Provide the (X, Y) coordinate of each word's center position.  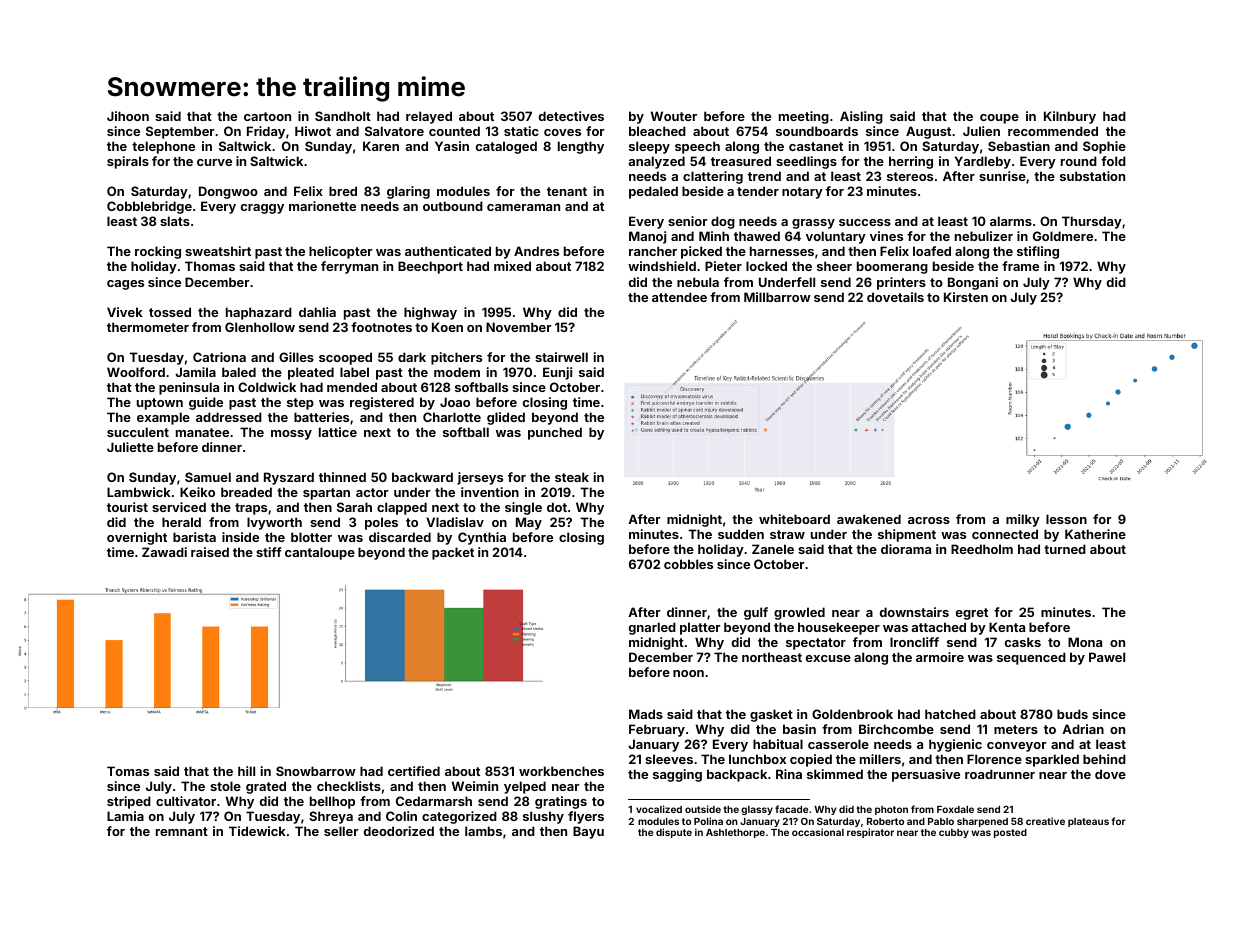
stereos (910, 176)
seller (341, 831)
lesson (1066, 519)
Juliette (130, 447)
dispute (674, 833)
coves (562, 132)
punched (555, 433)
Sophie (1104, 147)
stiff (269, 552)
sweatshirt (218, 251)
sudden (741, 534)
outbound (453, 206)
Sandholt (343, 116)
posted (1010, 833)
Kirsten (966, 297)
